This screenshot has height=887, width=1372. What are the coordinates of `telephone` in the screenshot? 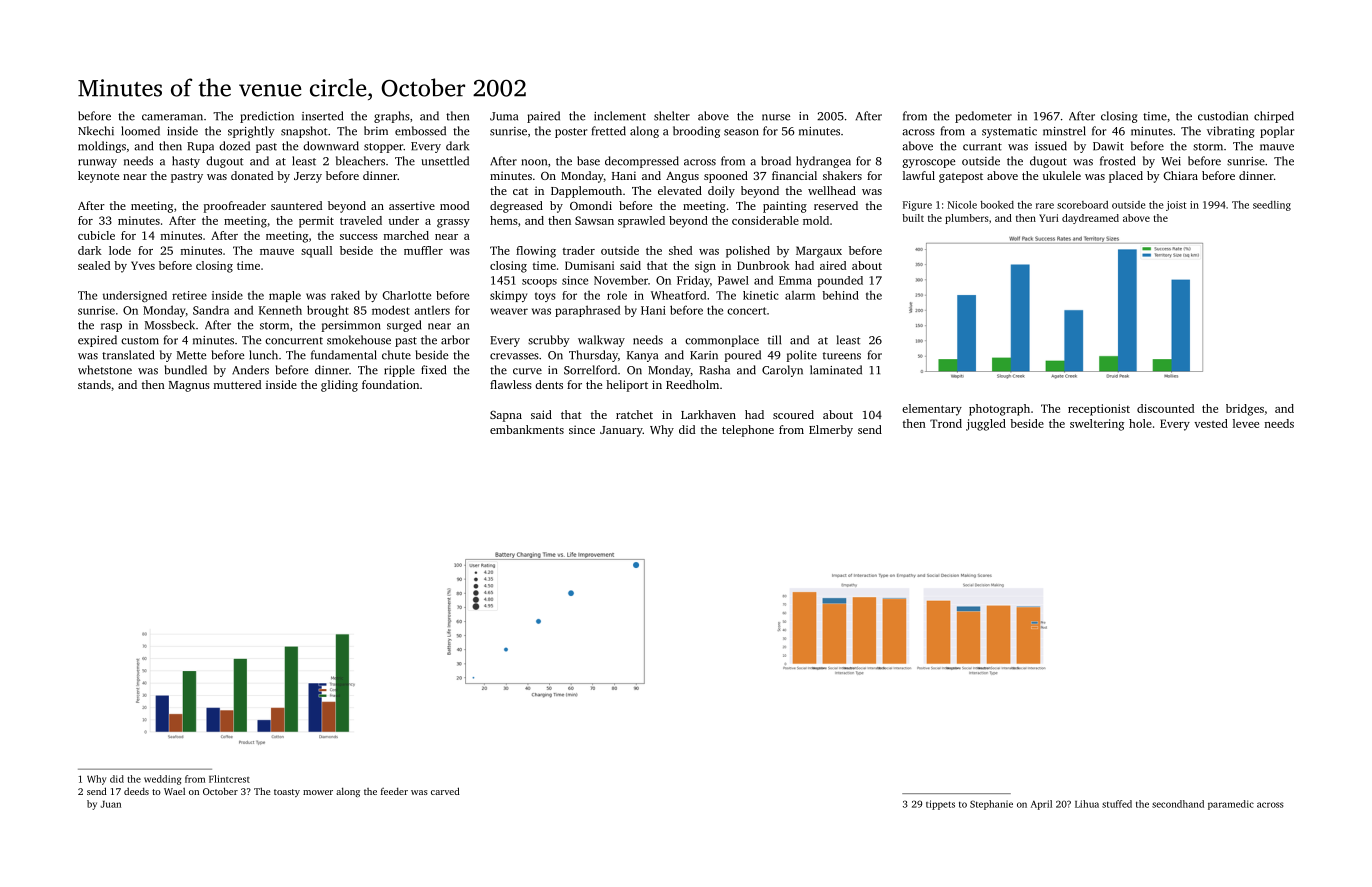 It's located at (748, 431).
